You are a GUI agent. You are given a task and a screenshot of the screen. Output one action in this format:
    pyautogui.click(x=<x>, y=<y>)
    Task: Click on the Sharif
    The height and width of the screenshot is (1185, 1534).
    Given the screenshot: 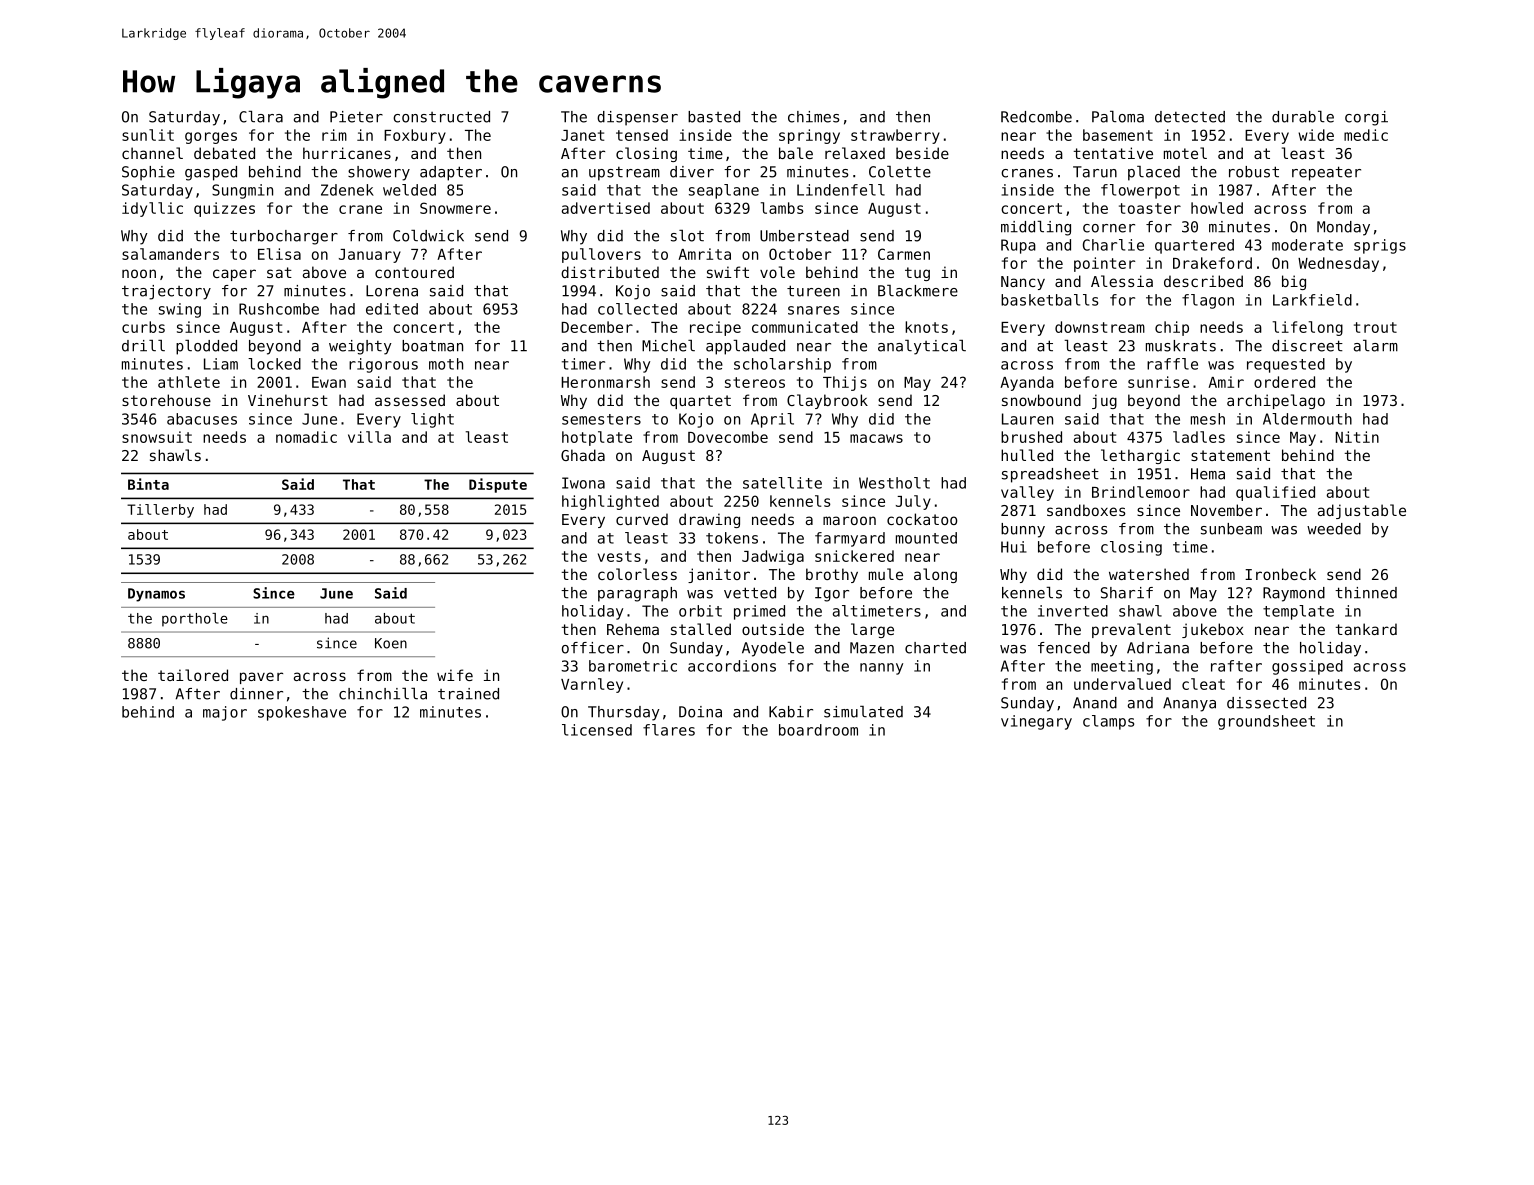 What is the action you would take?
    pyautogui.click(x=1127, y=593)
